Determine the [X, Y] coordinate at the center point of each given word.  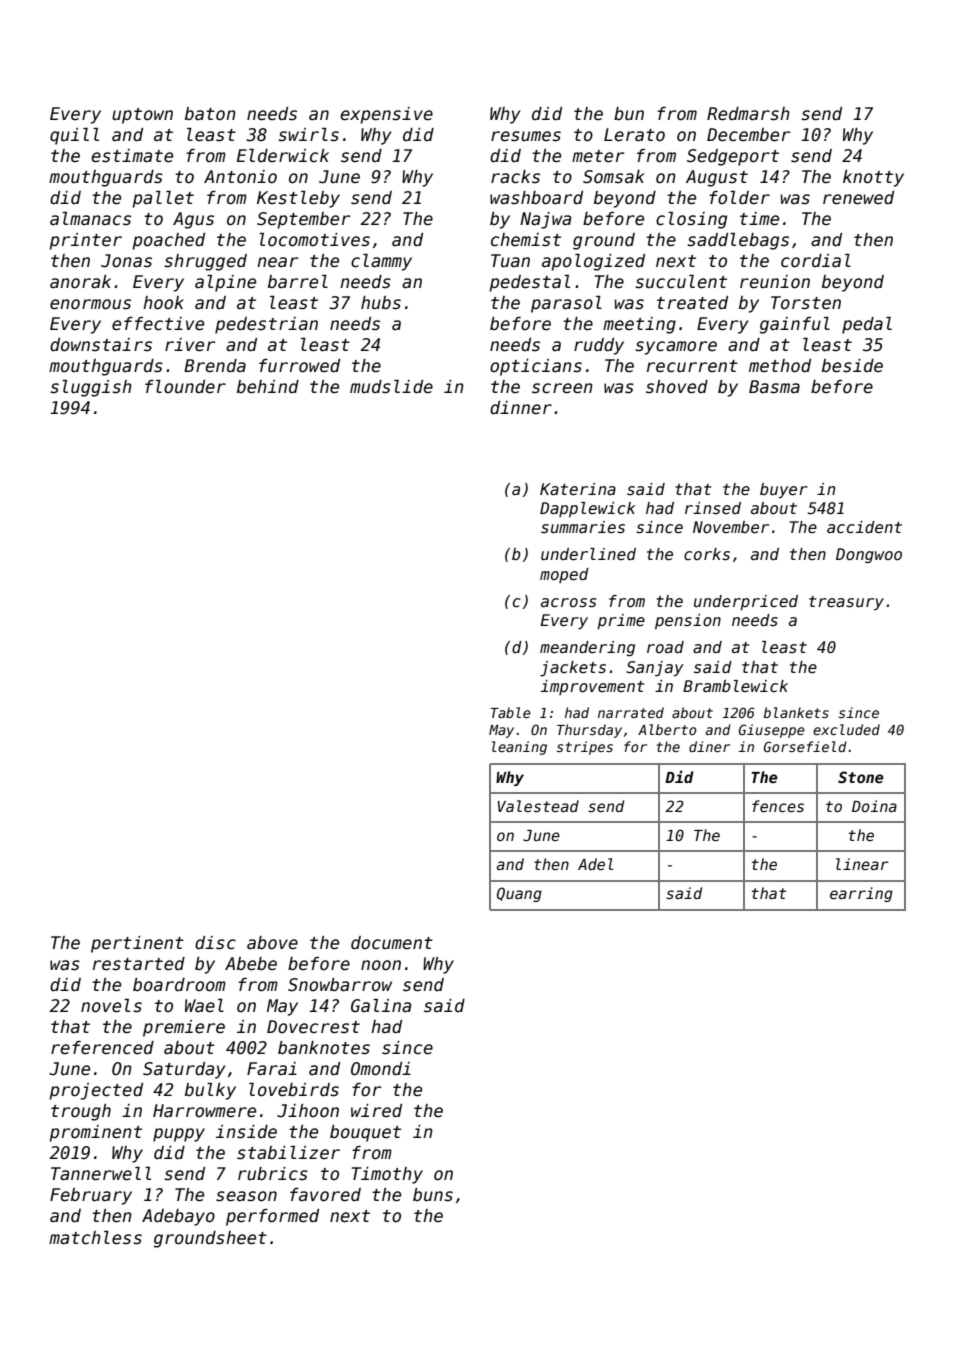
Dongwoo [869, 555]
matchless [95, 1238]
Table [511, 712]
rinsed [713, 508]
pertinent [137, 944]
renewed [858, 198]
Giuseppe [772, 731]
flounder [185, 387]
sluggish [91, 388]
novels [111, 1006]
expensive [387, 115]
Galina [381, 1006]
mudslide [391, 387]
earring [861, 894]
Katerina [578, 489]
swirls [308, 135]
